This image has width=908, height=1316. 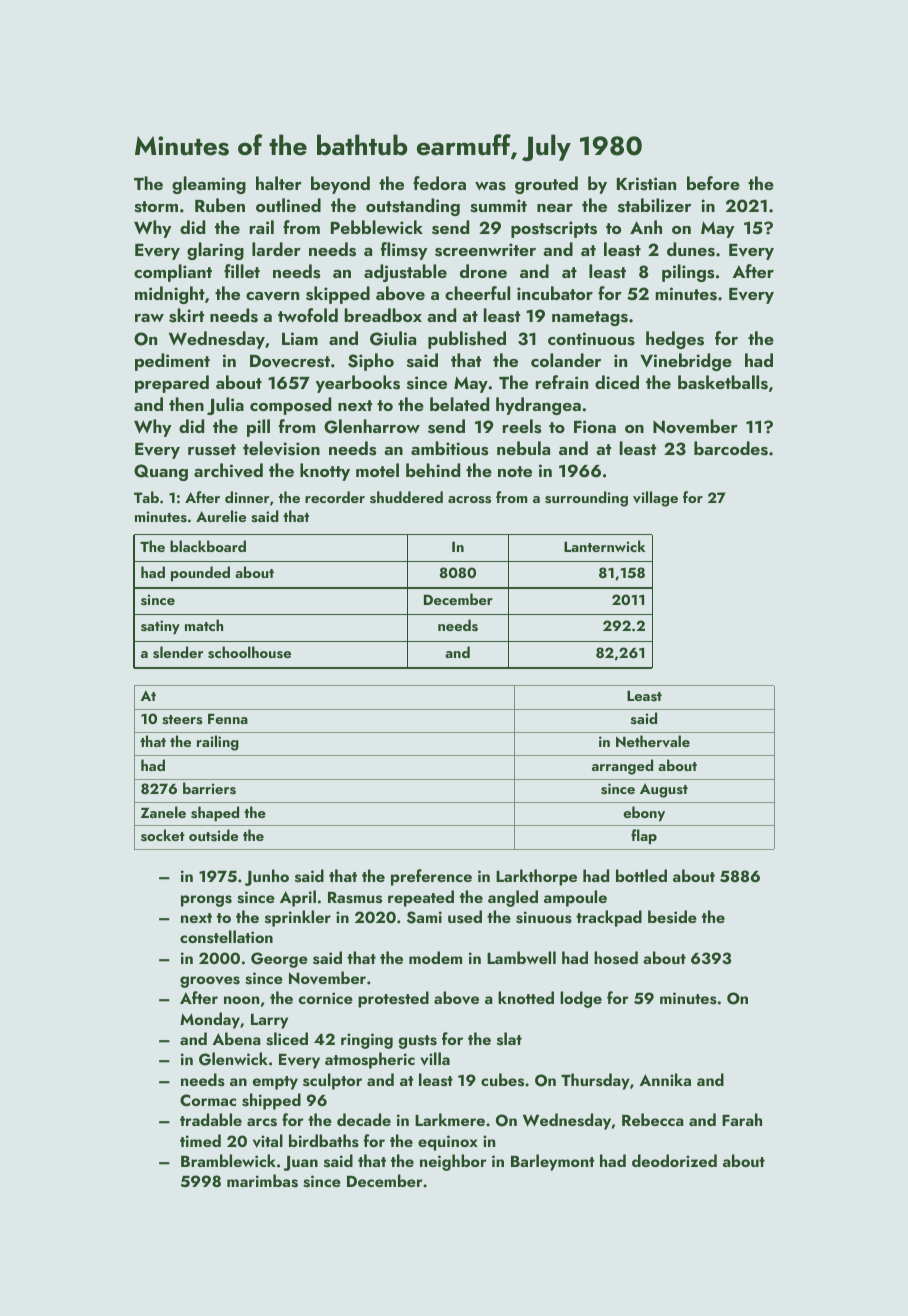 I want to click on Barleymont, so click(x=553, y=1162).
